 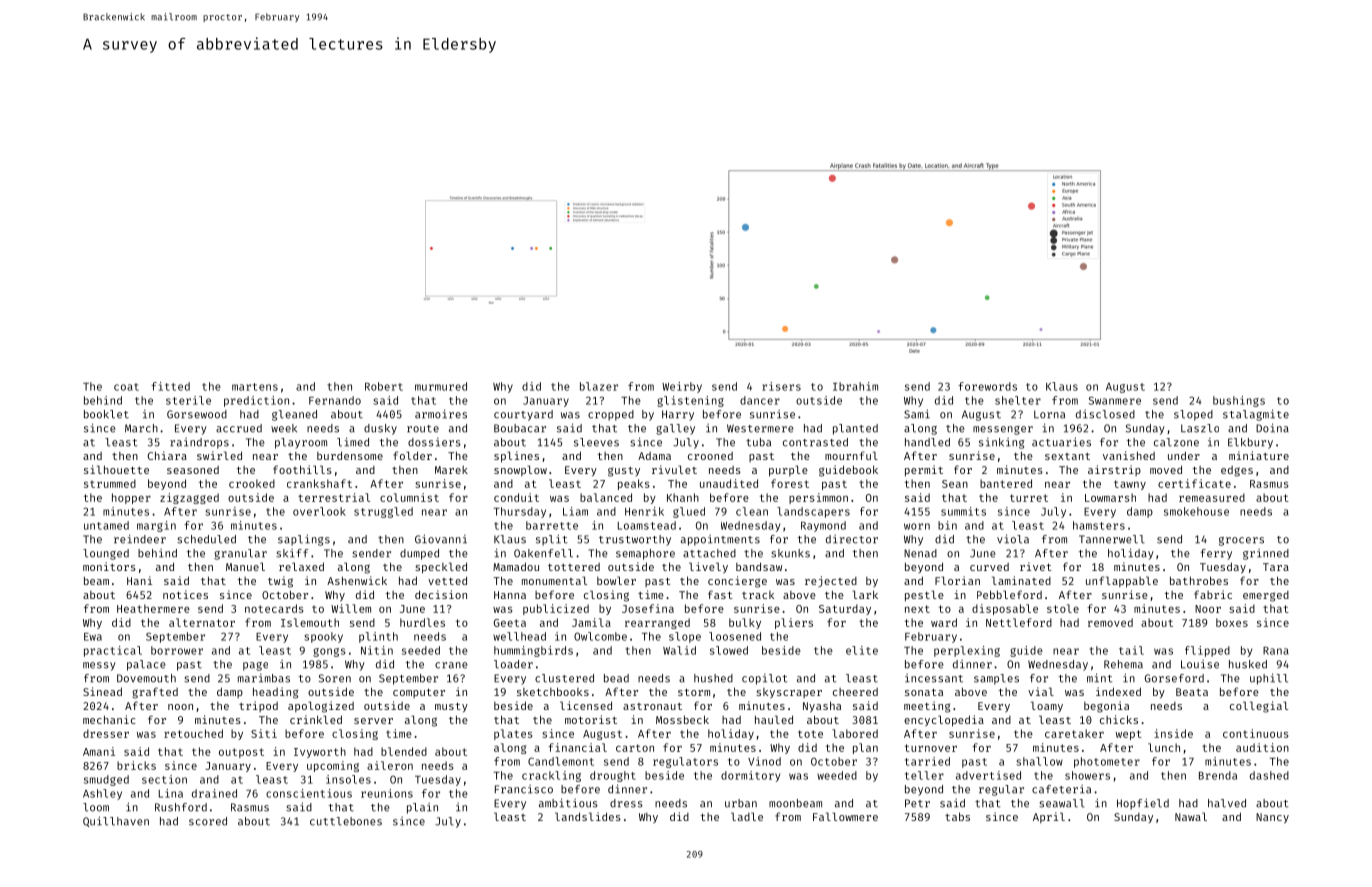 What do you see at coordinates (1232, 622) in the screenshot?
I see `boxes` at bounding box center [1232, 622].
